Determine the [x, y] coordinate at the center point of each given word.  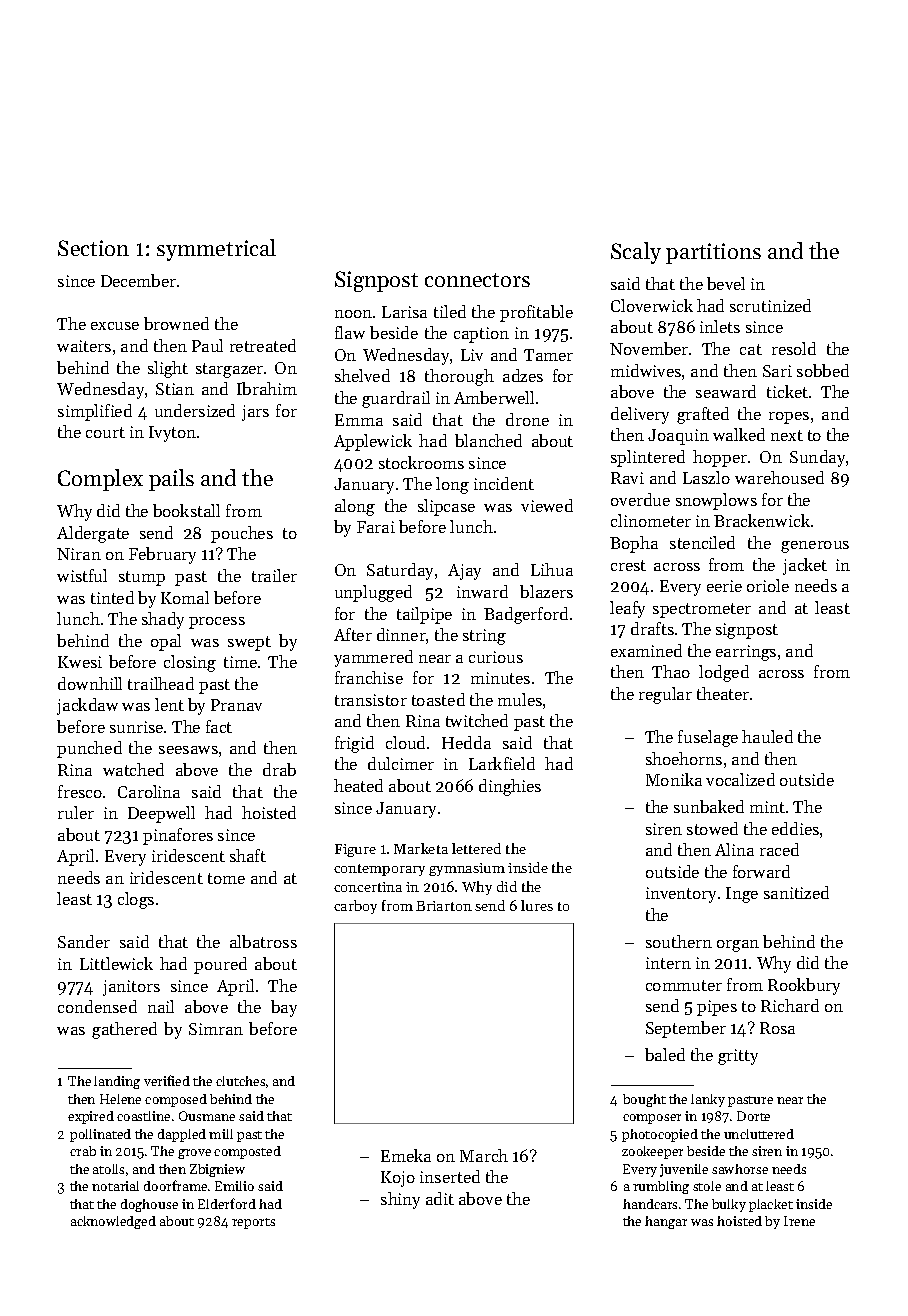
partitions [713, 253]
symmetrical [216, 250]
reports [253, 1223]
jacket [805, 566]
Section [93, 248]
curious [496, 657]
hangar [666, 1222]
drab [279, 769]
